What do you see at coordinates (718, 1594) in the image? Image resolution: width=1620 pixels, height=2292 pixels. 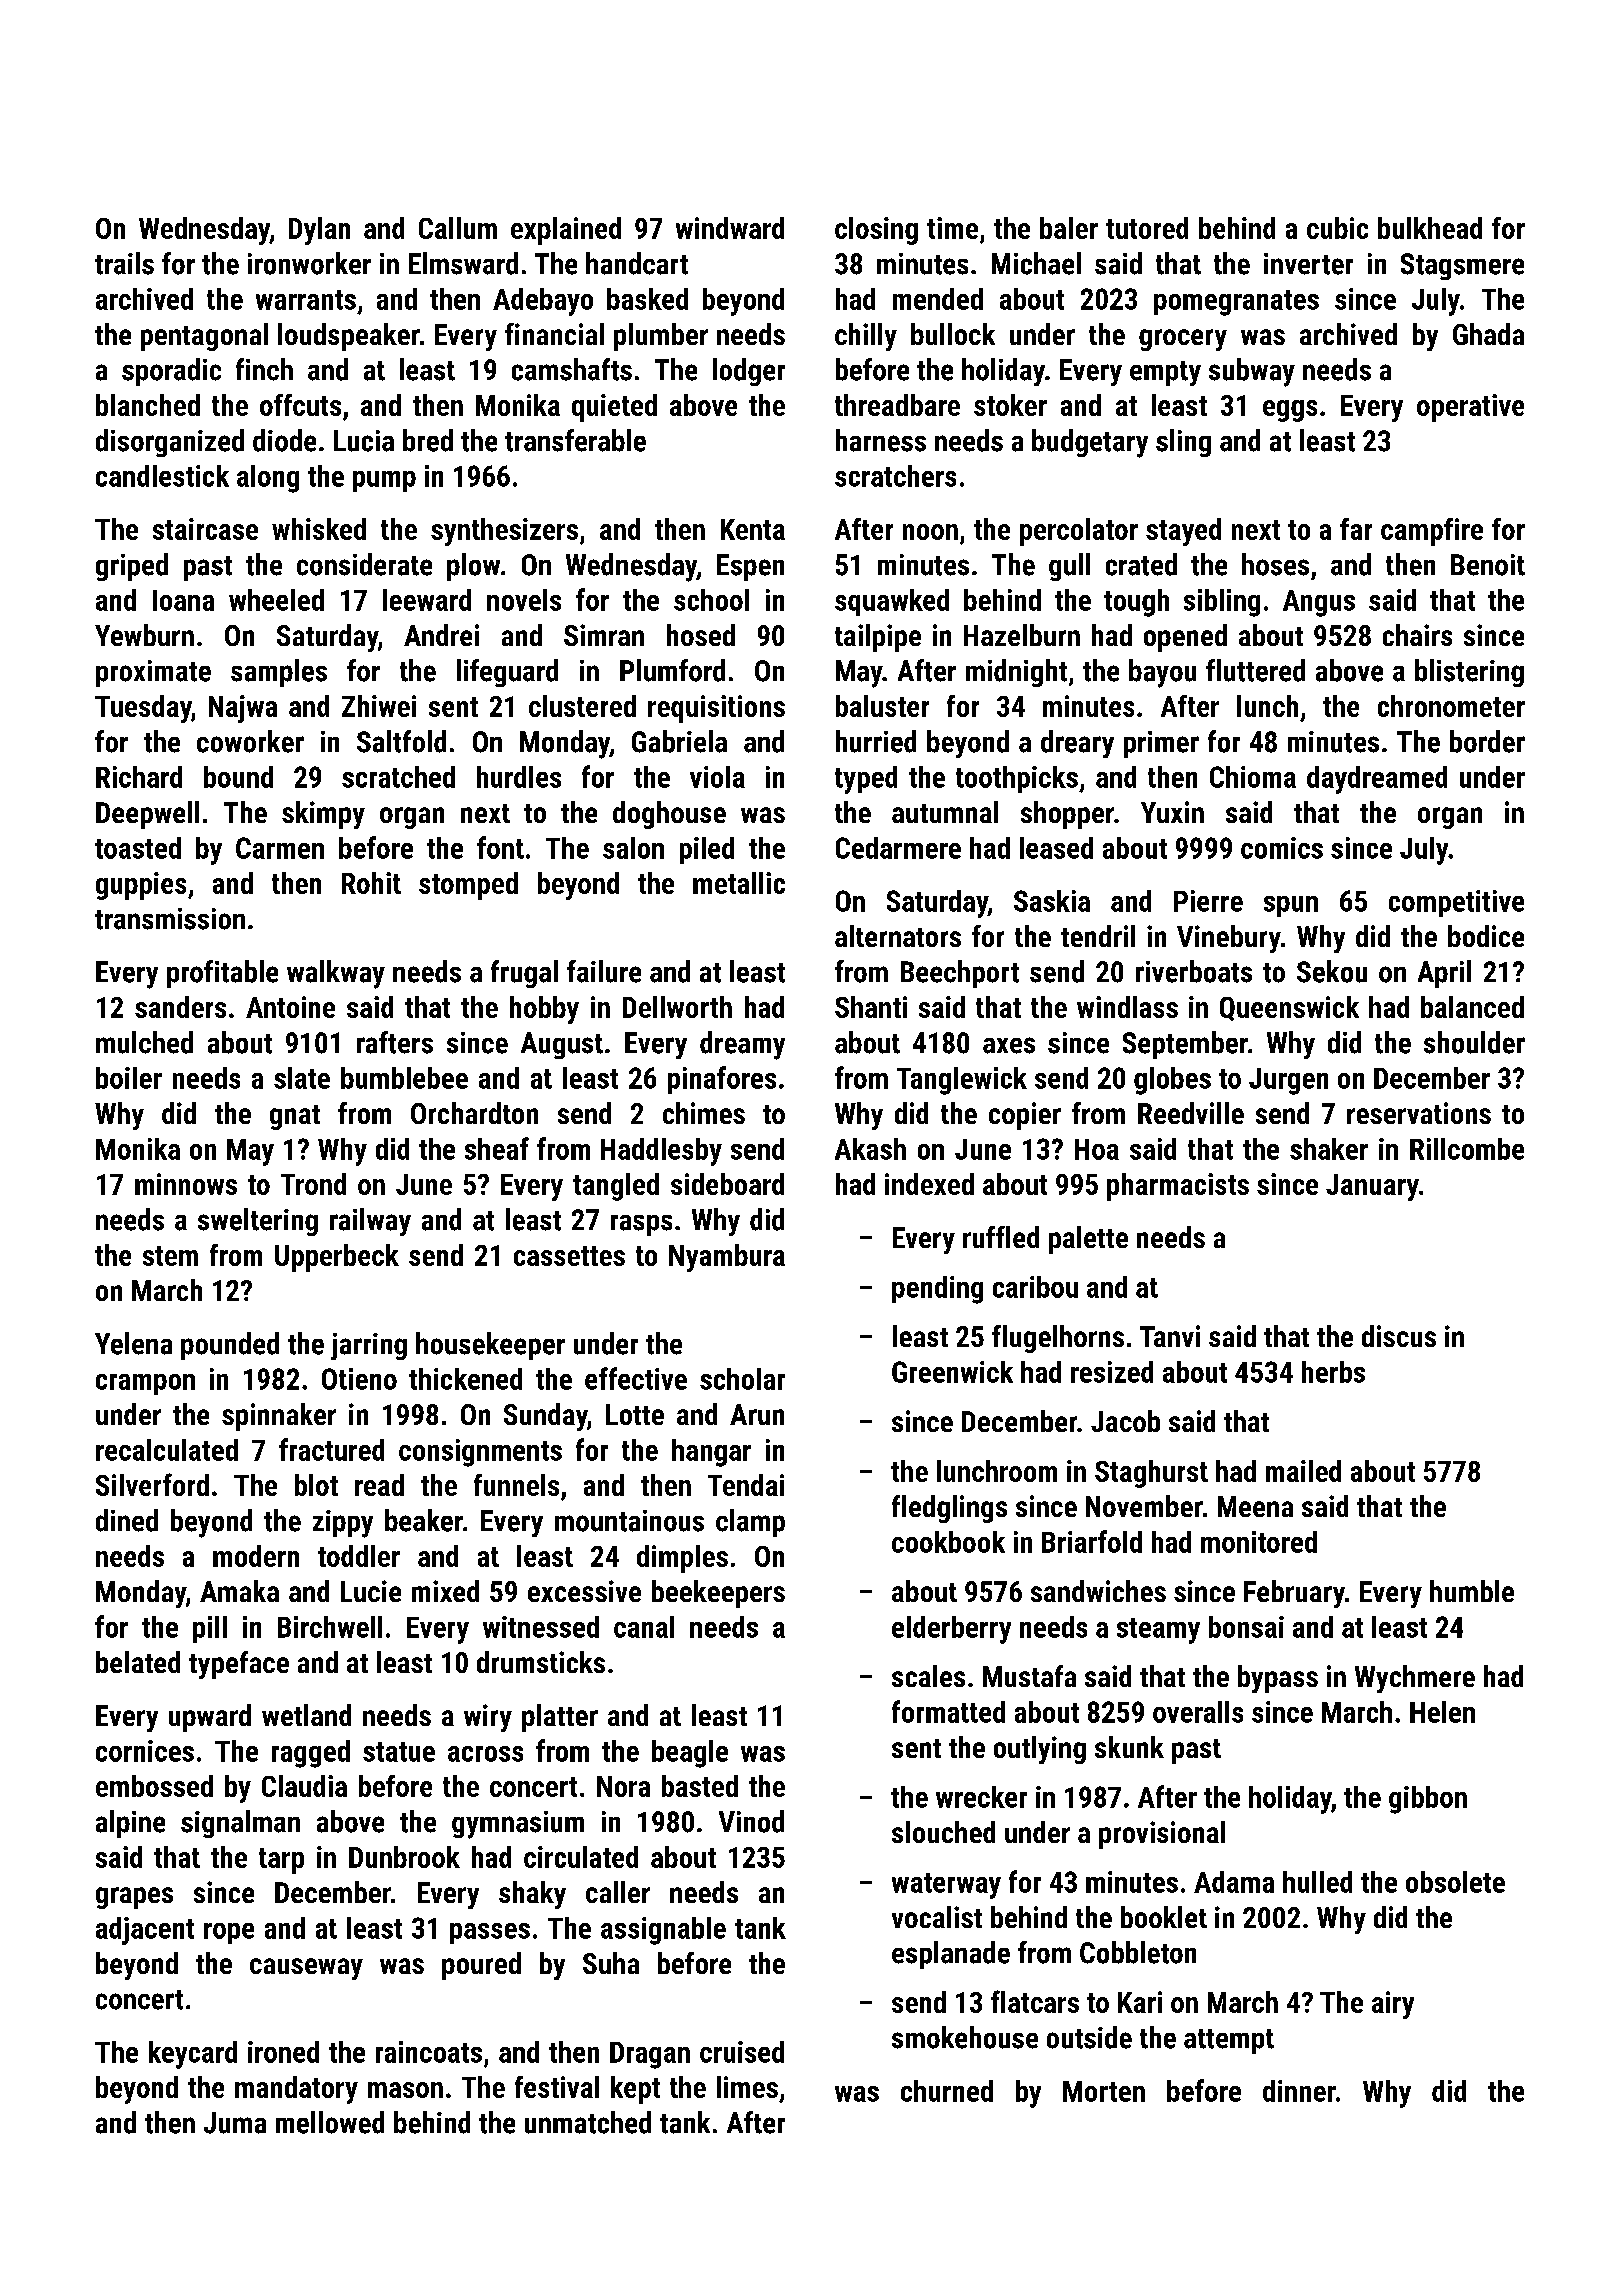 I see `beekeepers` at bounding box center [718, 1594].
